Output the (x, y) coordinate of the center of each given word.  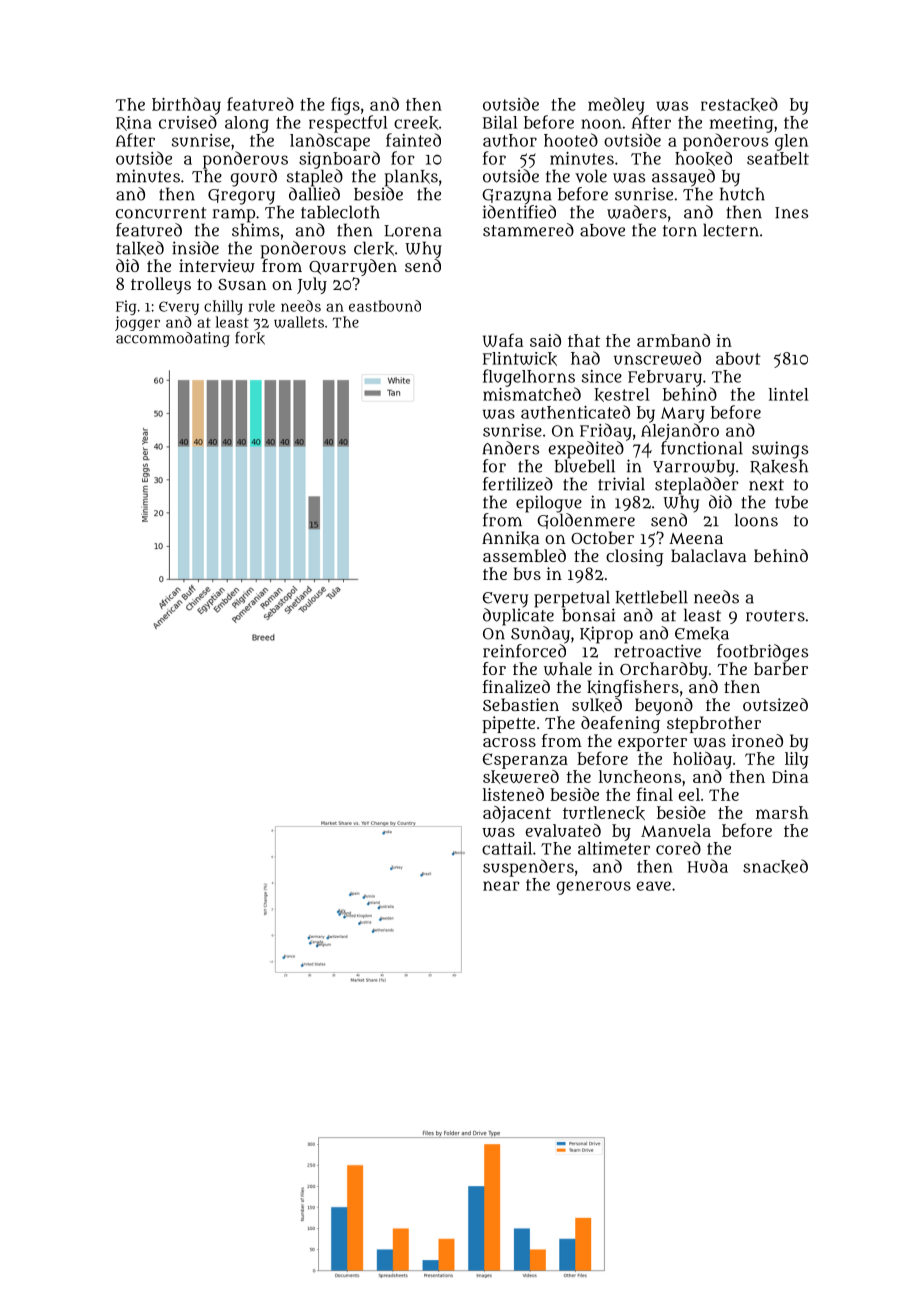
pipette (508, 724)
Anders (510, 448)
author (510, 140)
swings (780, 450)
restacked (739, 104)
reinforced (524, 651)
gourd (254, 178)
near (501, 886)
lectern (731, 230)
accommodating (173, 339)
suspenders (528, 868)
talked (140, 248)
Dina (790, 776)
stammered (528, 230)
